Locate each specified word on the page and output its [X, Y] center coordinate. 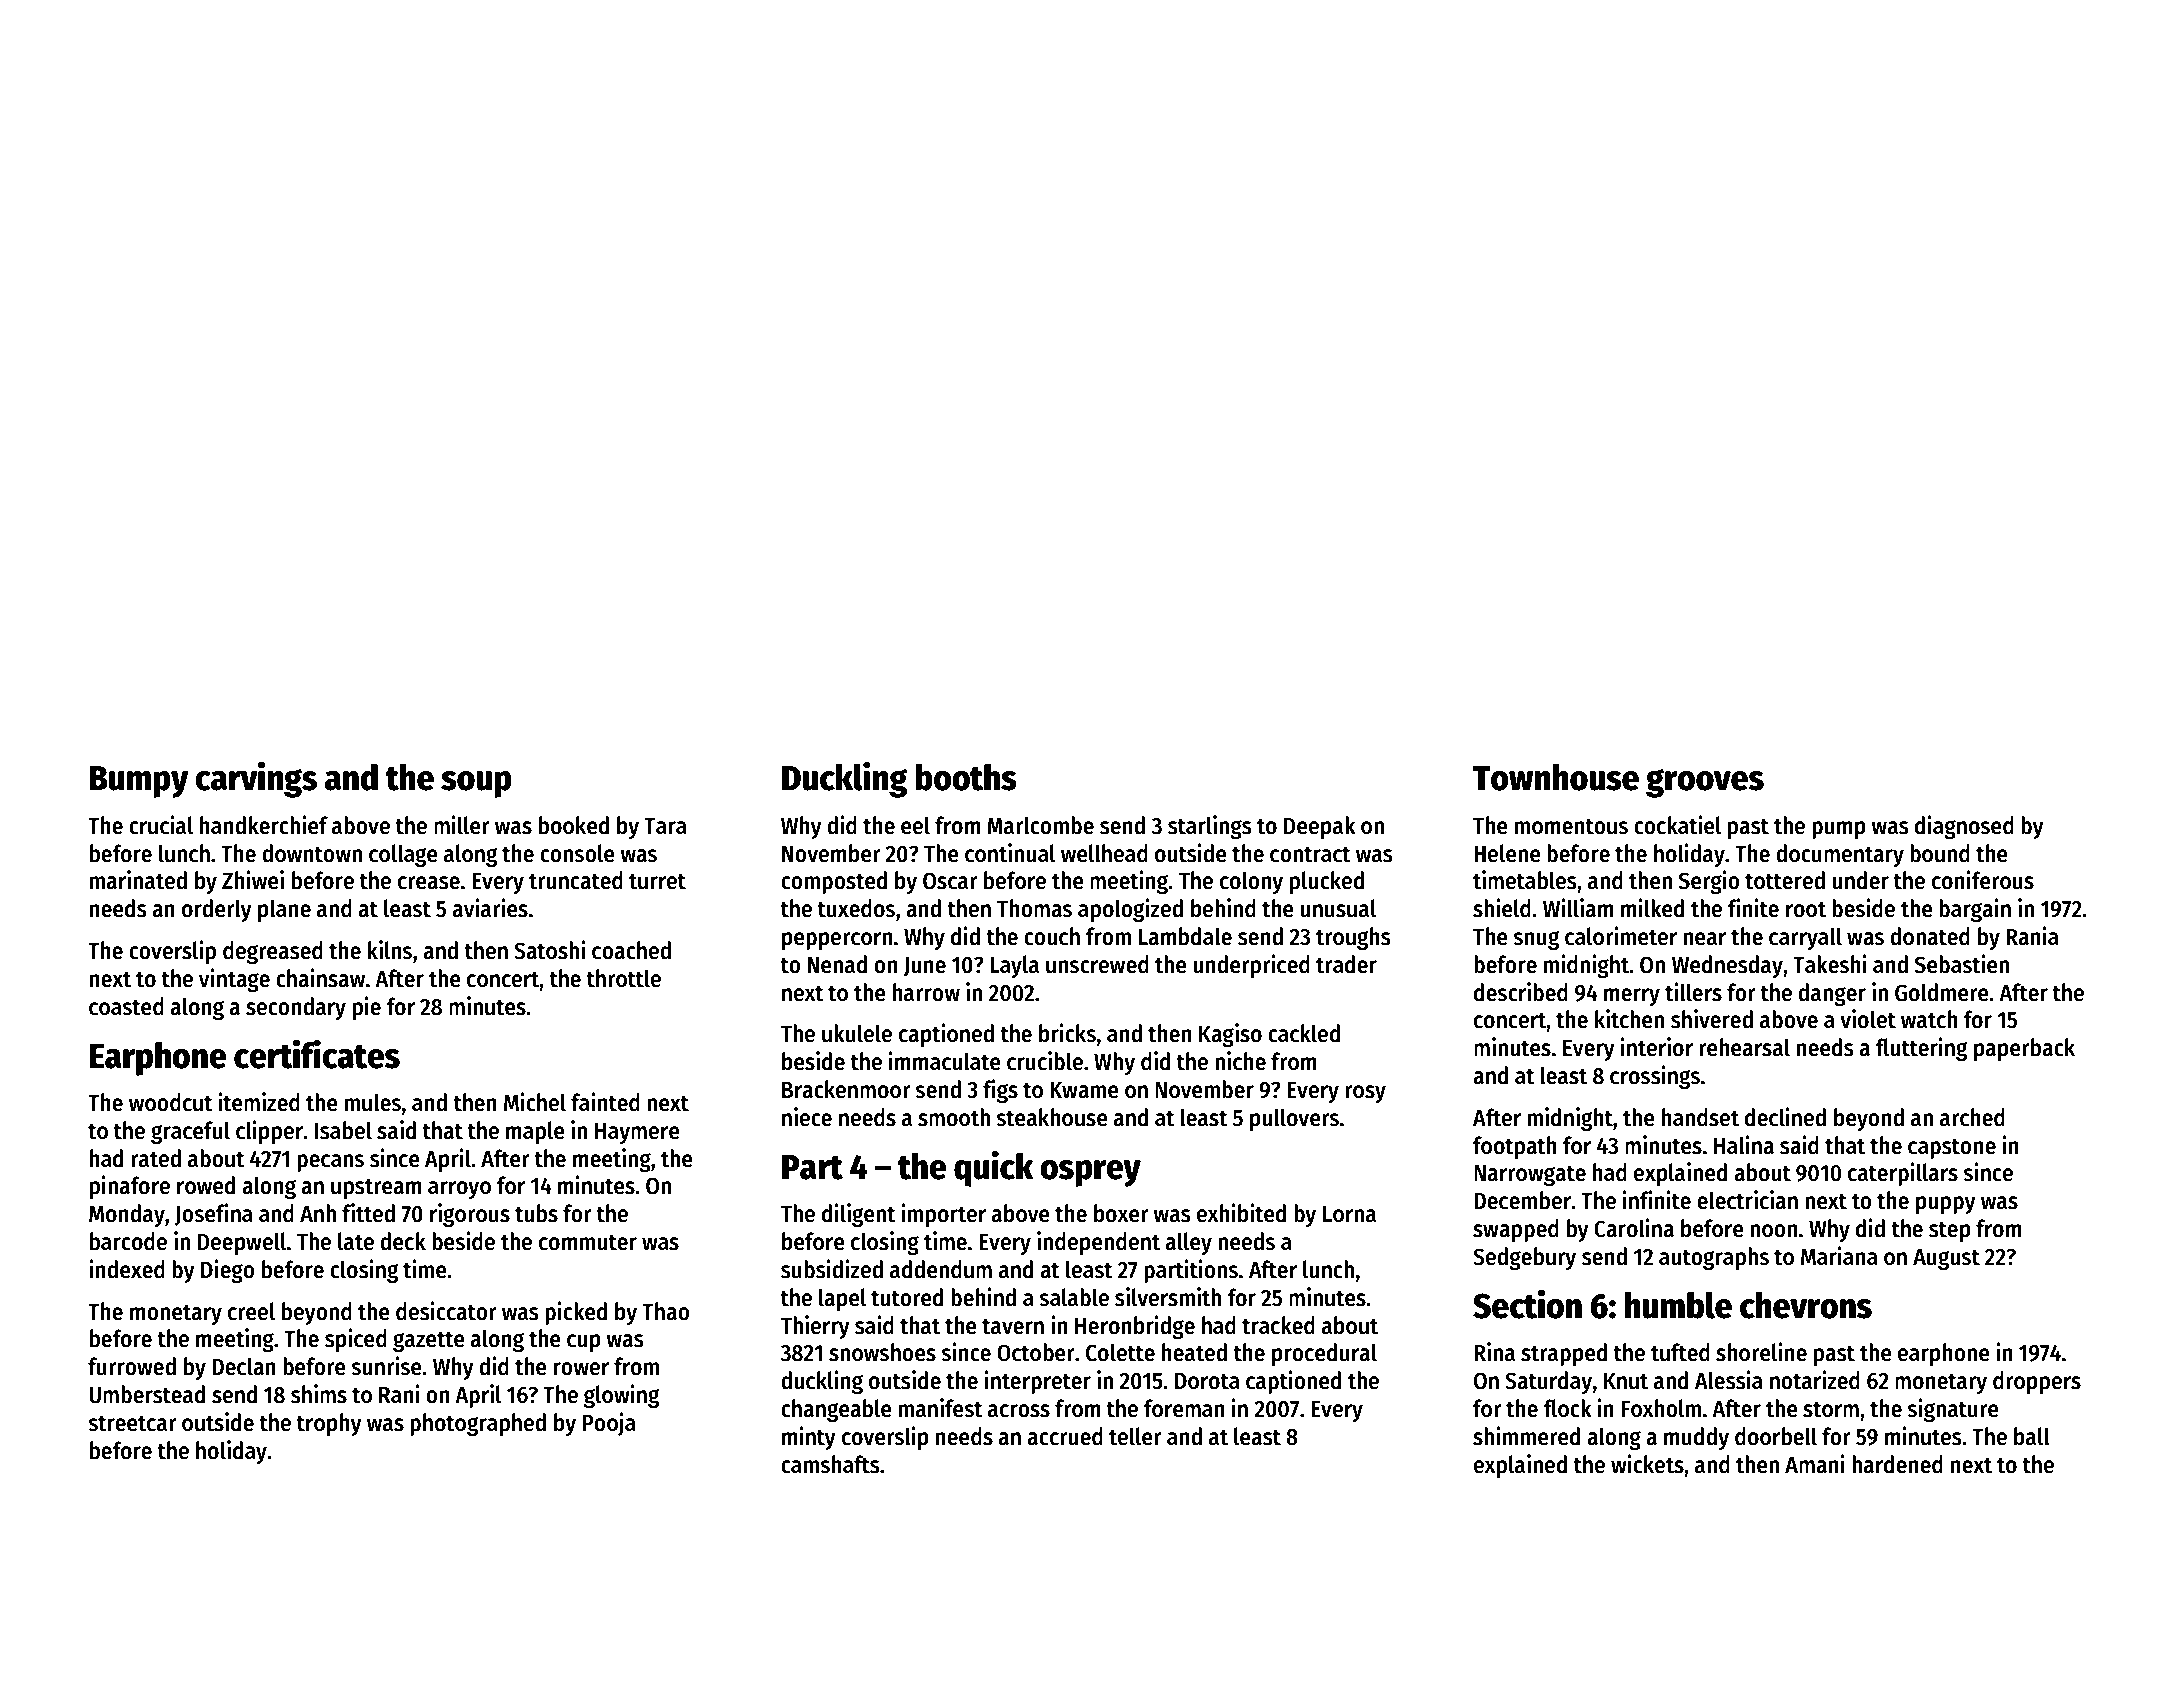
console [577, 853]
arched [1972, 1117]
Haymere [637, 1133]
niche [1240, 1061]
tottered [1785, 880]
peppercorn [837, 941]
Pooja [609, 1424]
